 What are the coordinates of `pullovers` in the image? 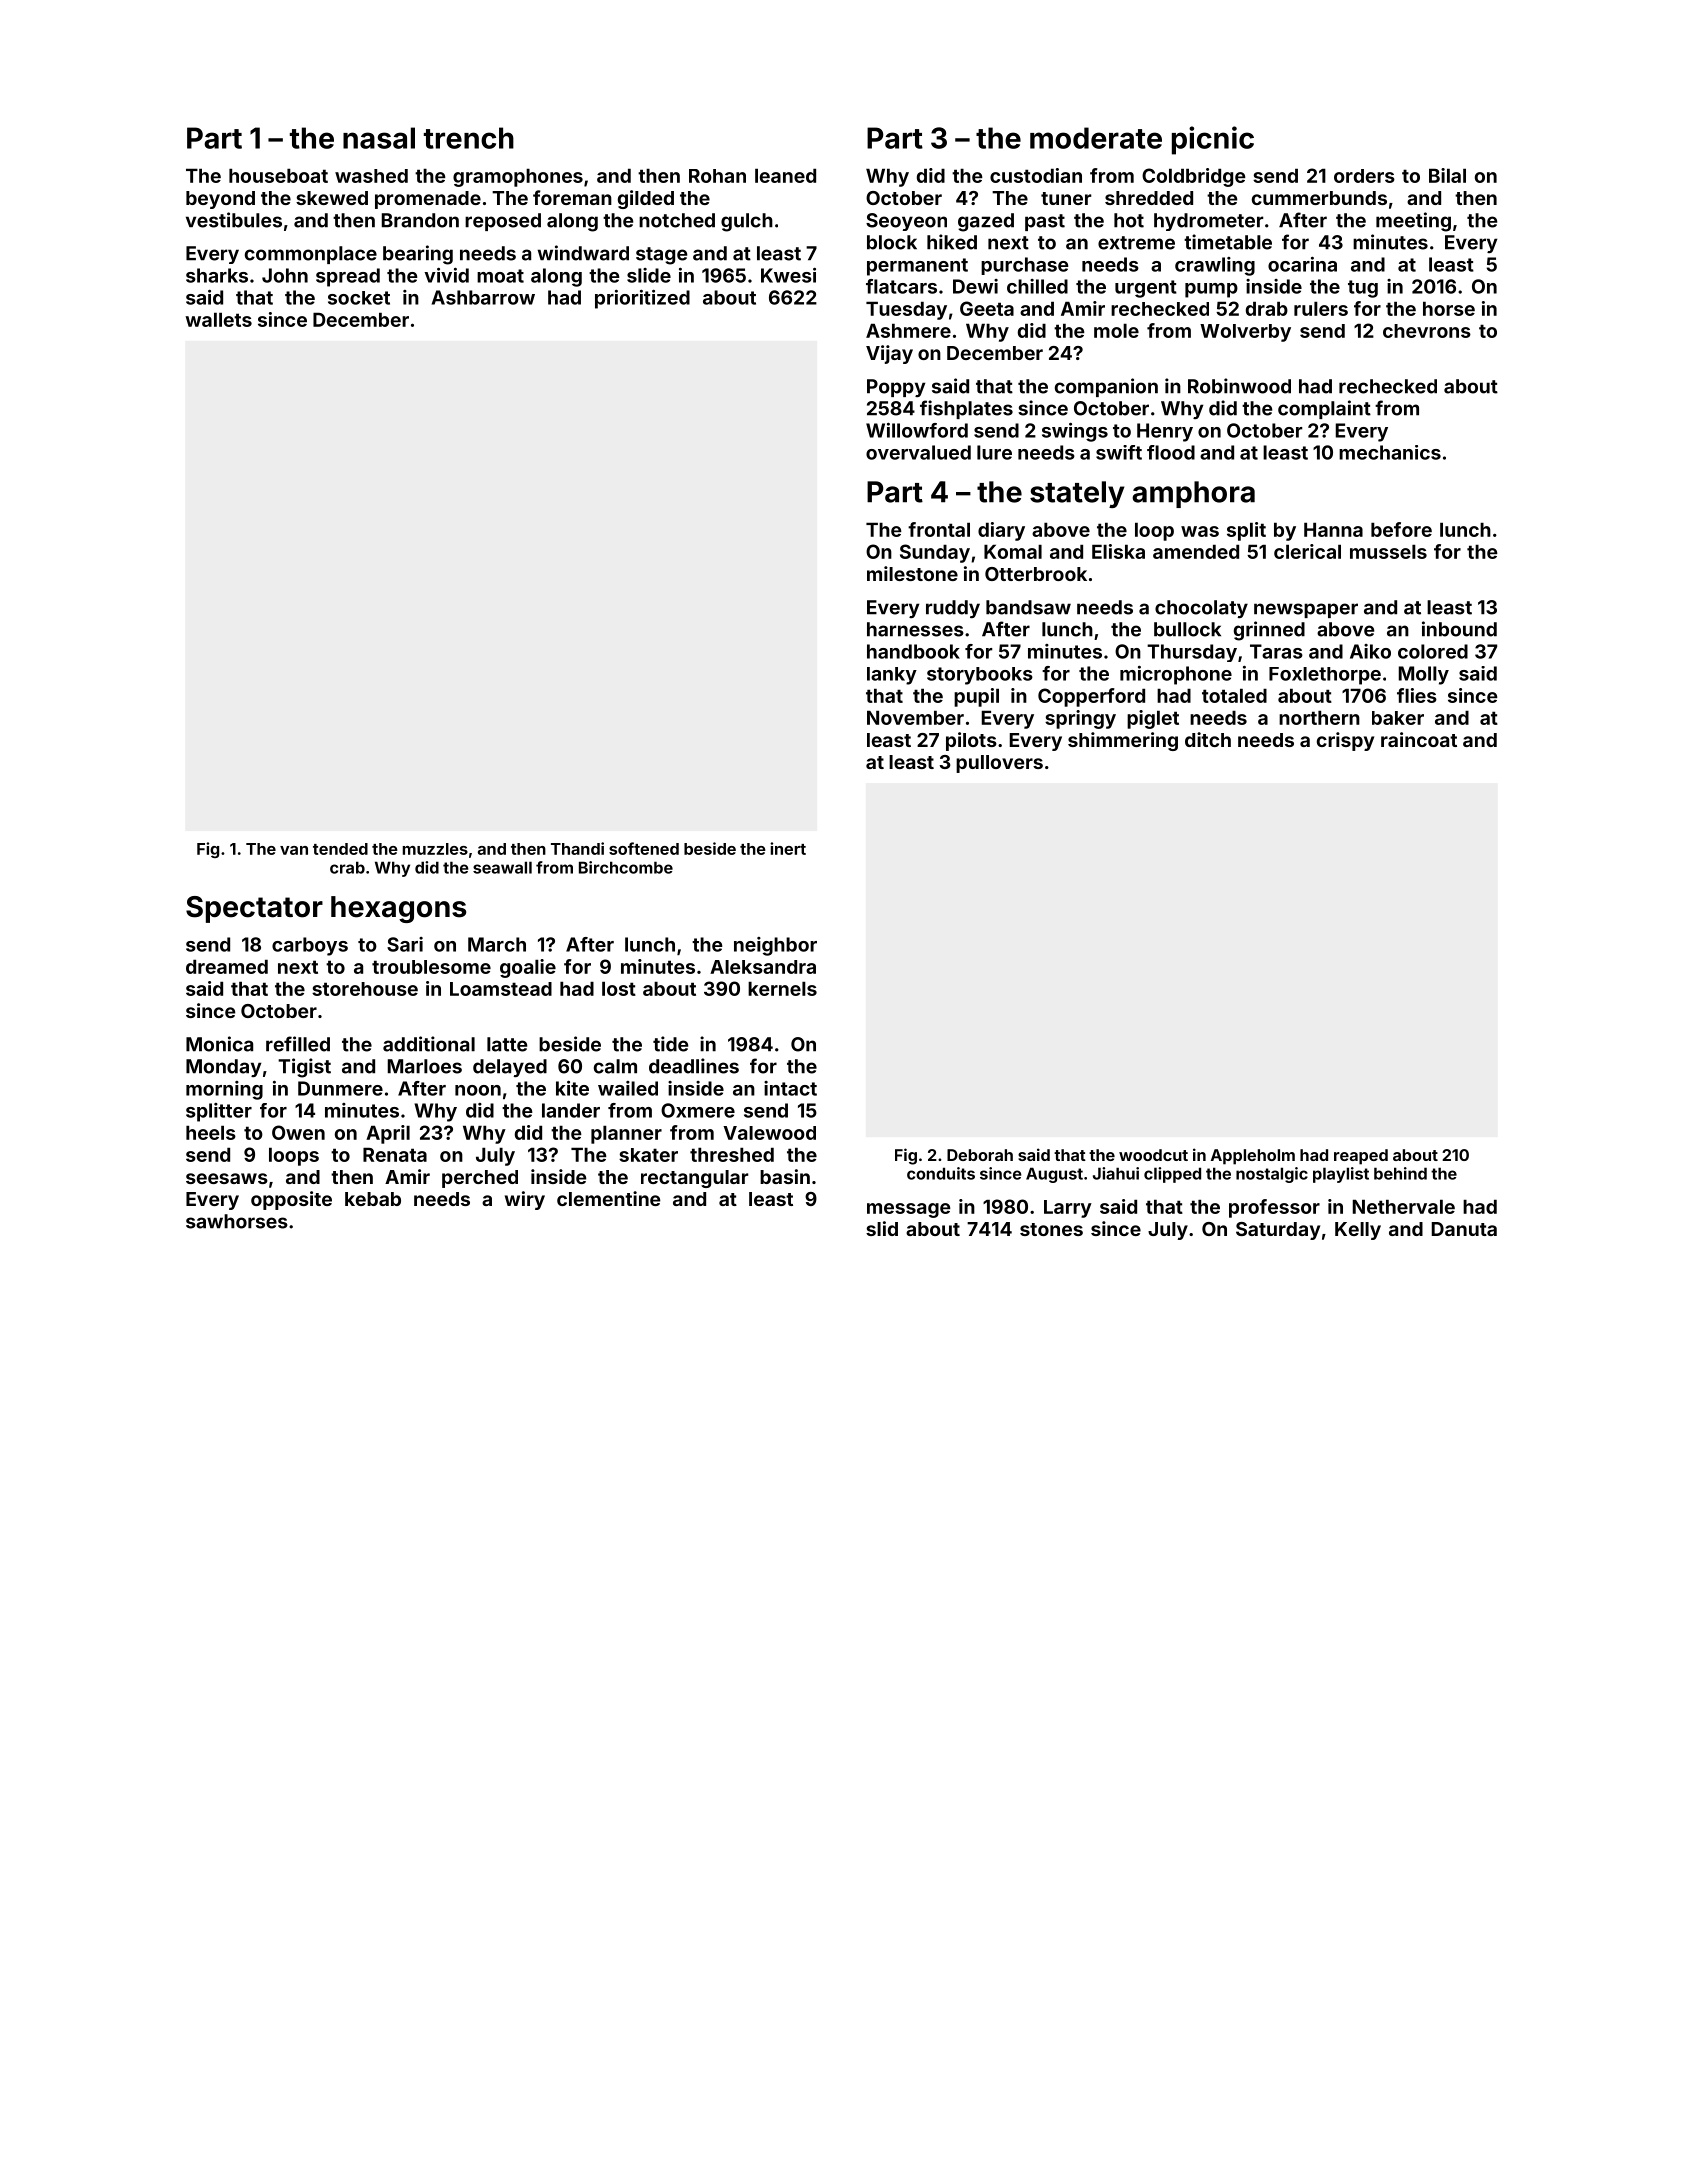 It's located at (999, 764).
